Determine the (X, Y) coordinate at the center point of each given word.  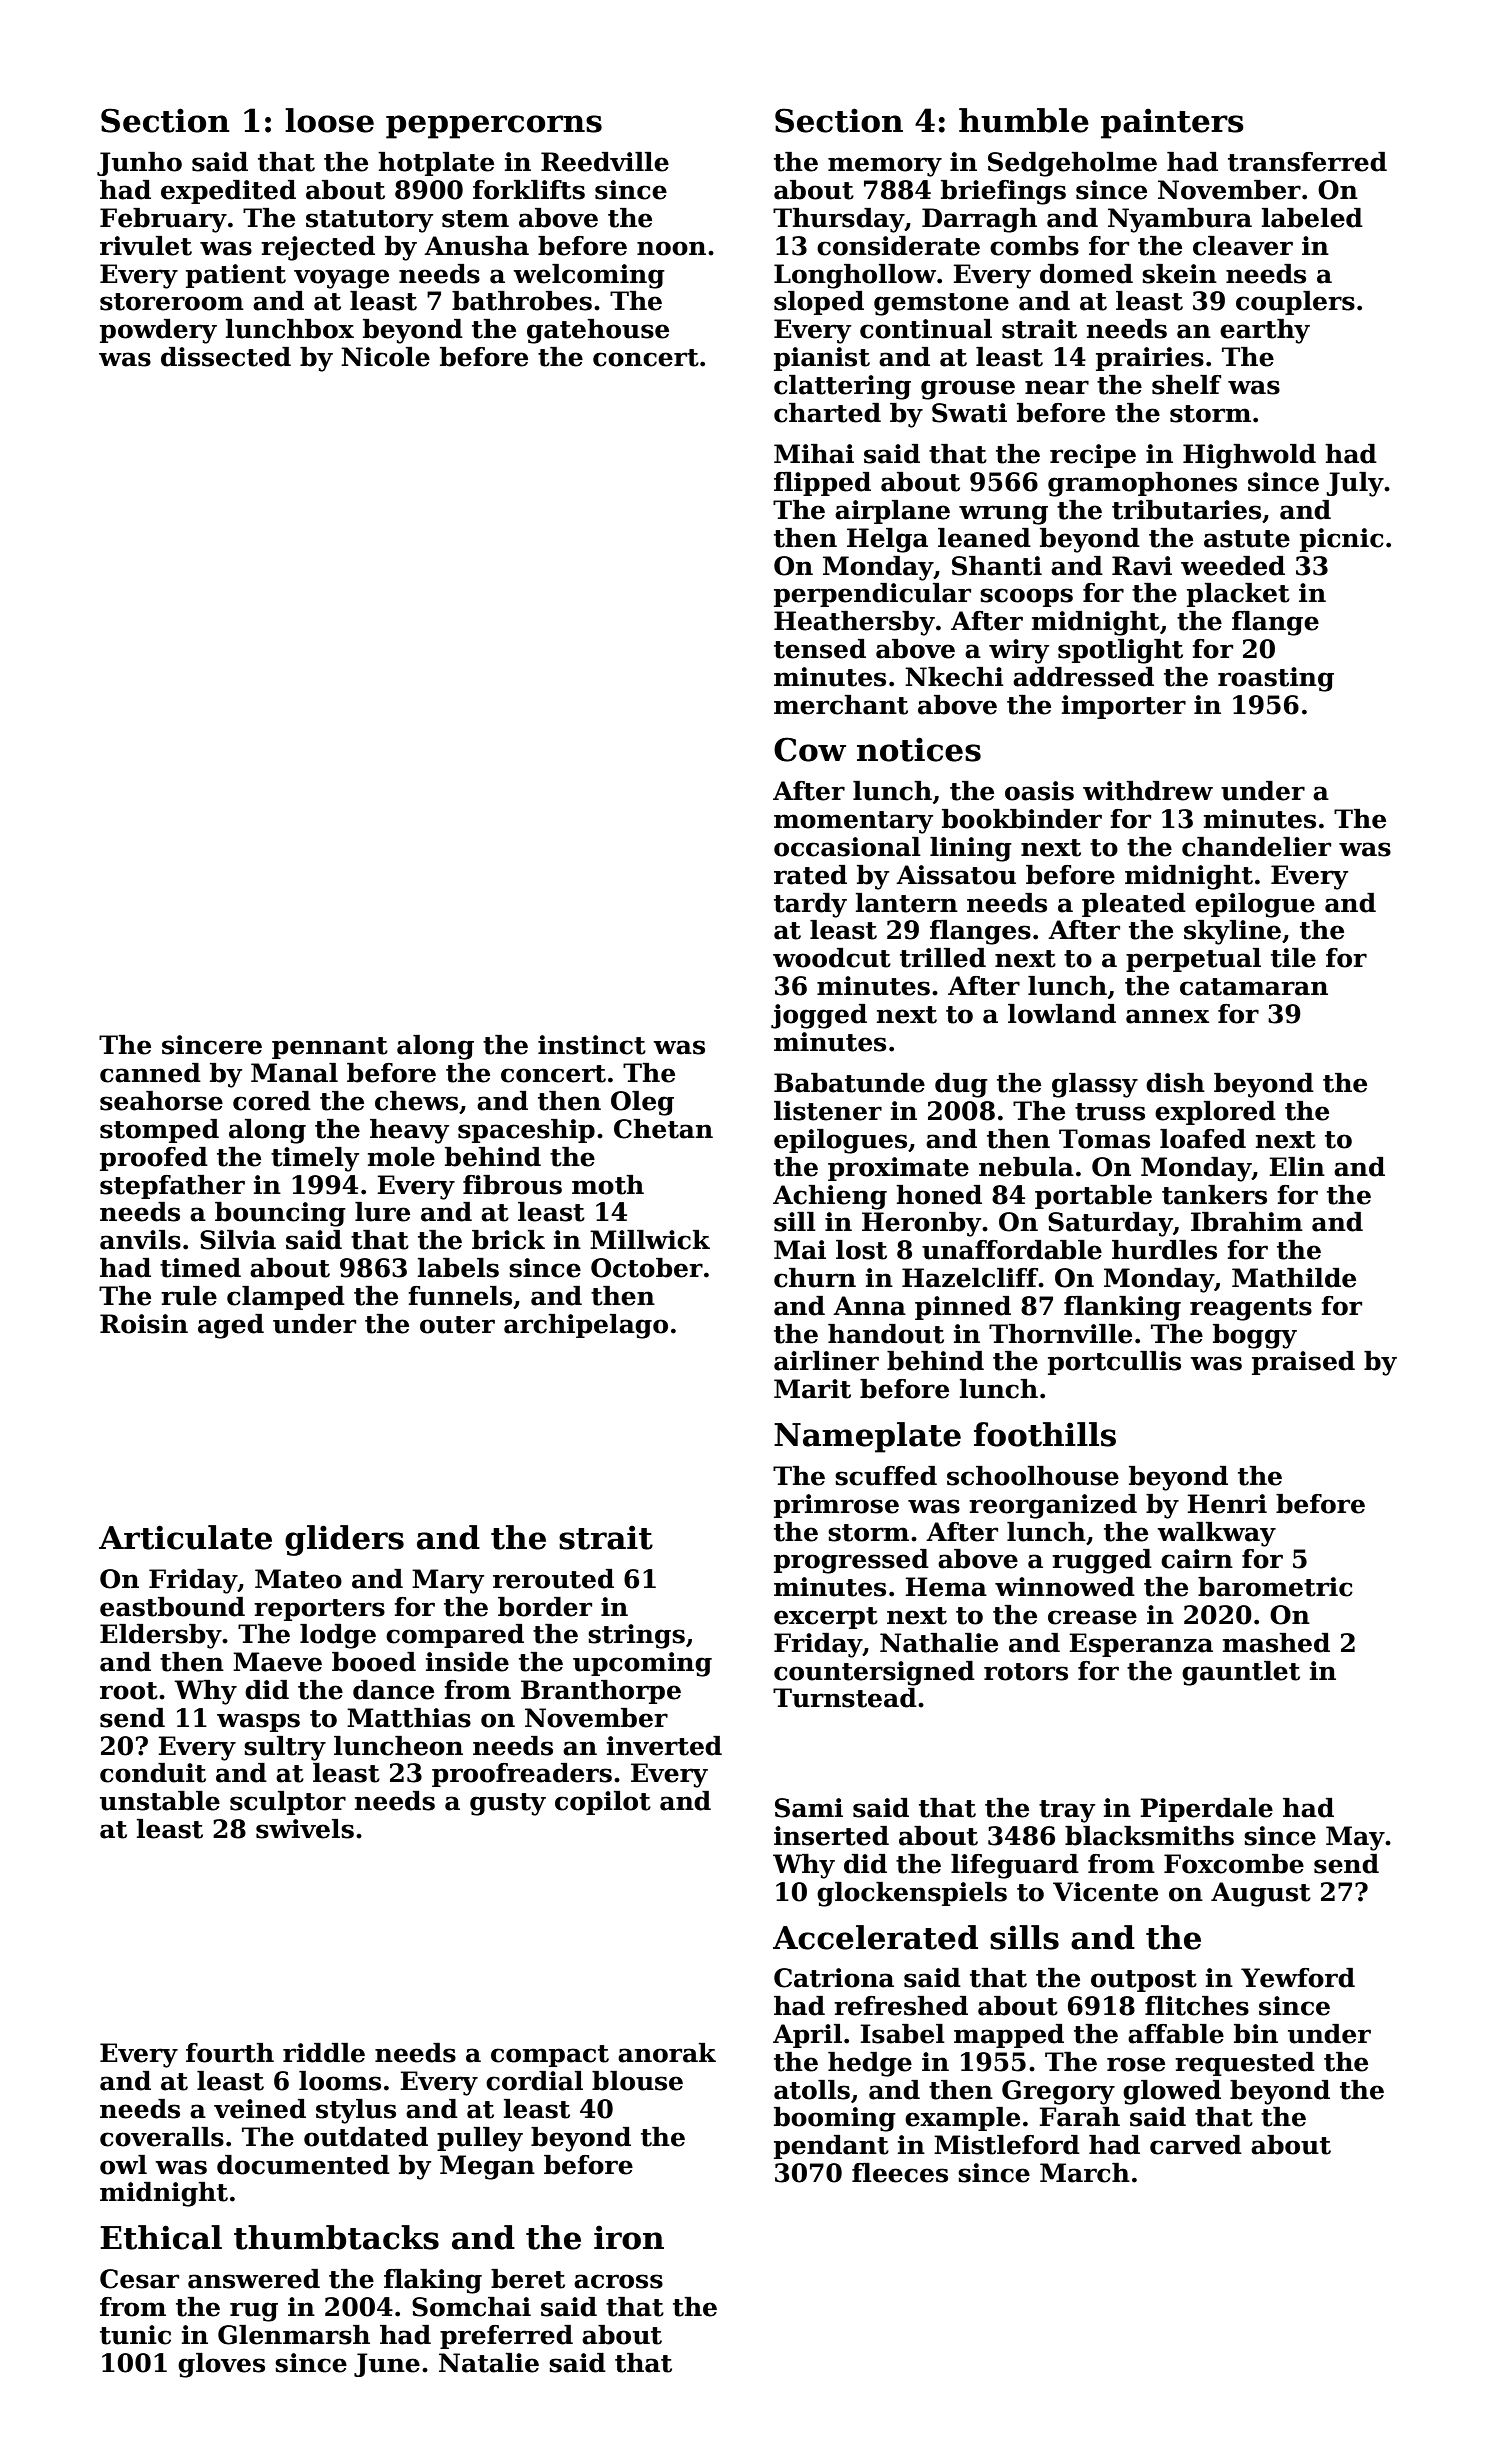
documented (303, 2165)
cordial (534, 2081)
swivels (305, 1829)
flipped (822, 484)
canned (150, 1073)
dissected (226, 357)
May (1355, 1838)
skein (1179, 274)
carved (1196, 2145)
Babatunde (849, 1083)
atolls (812, 2090)
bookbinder (1022, 819)
